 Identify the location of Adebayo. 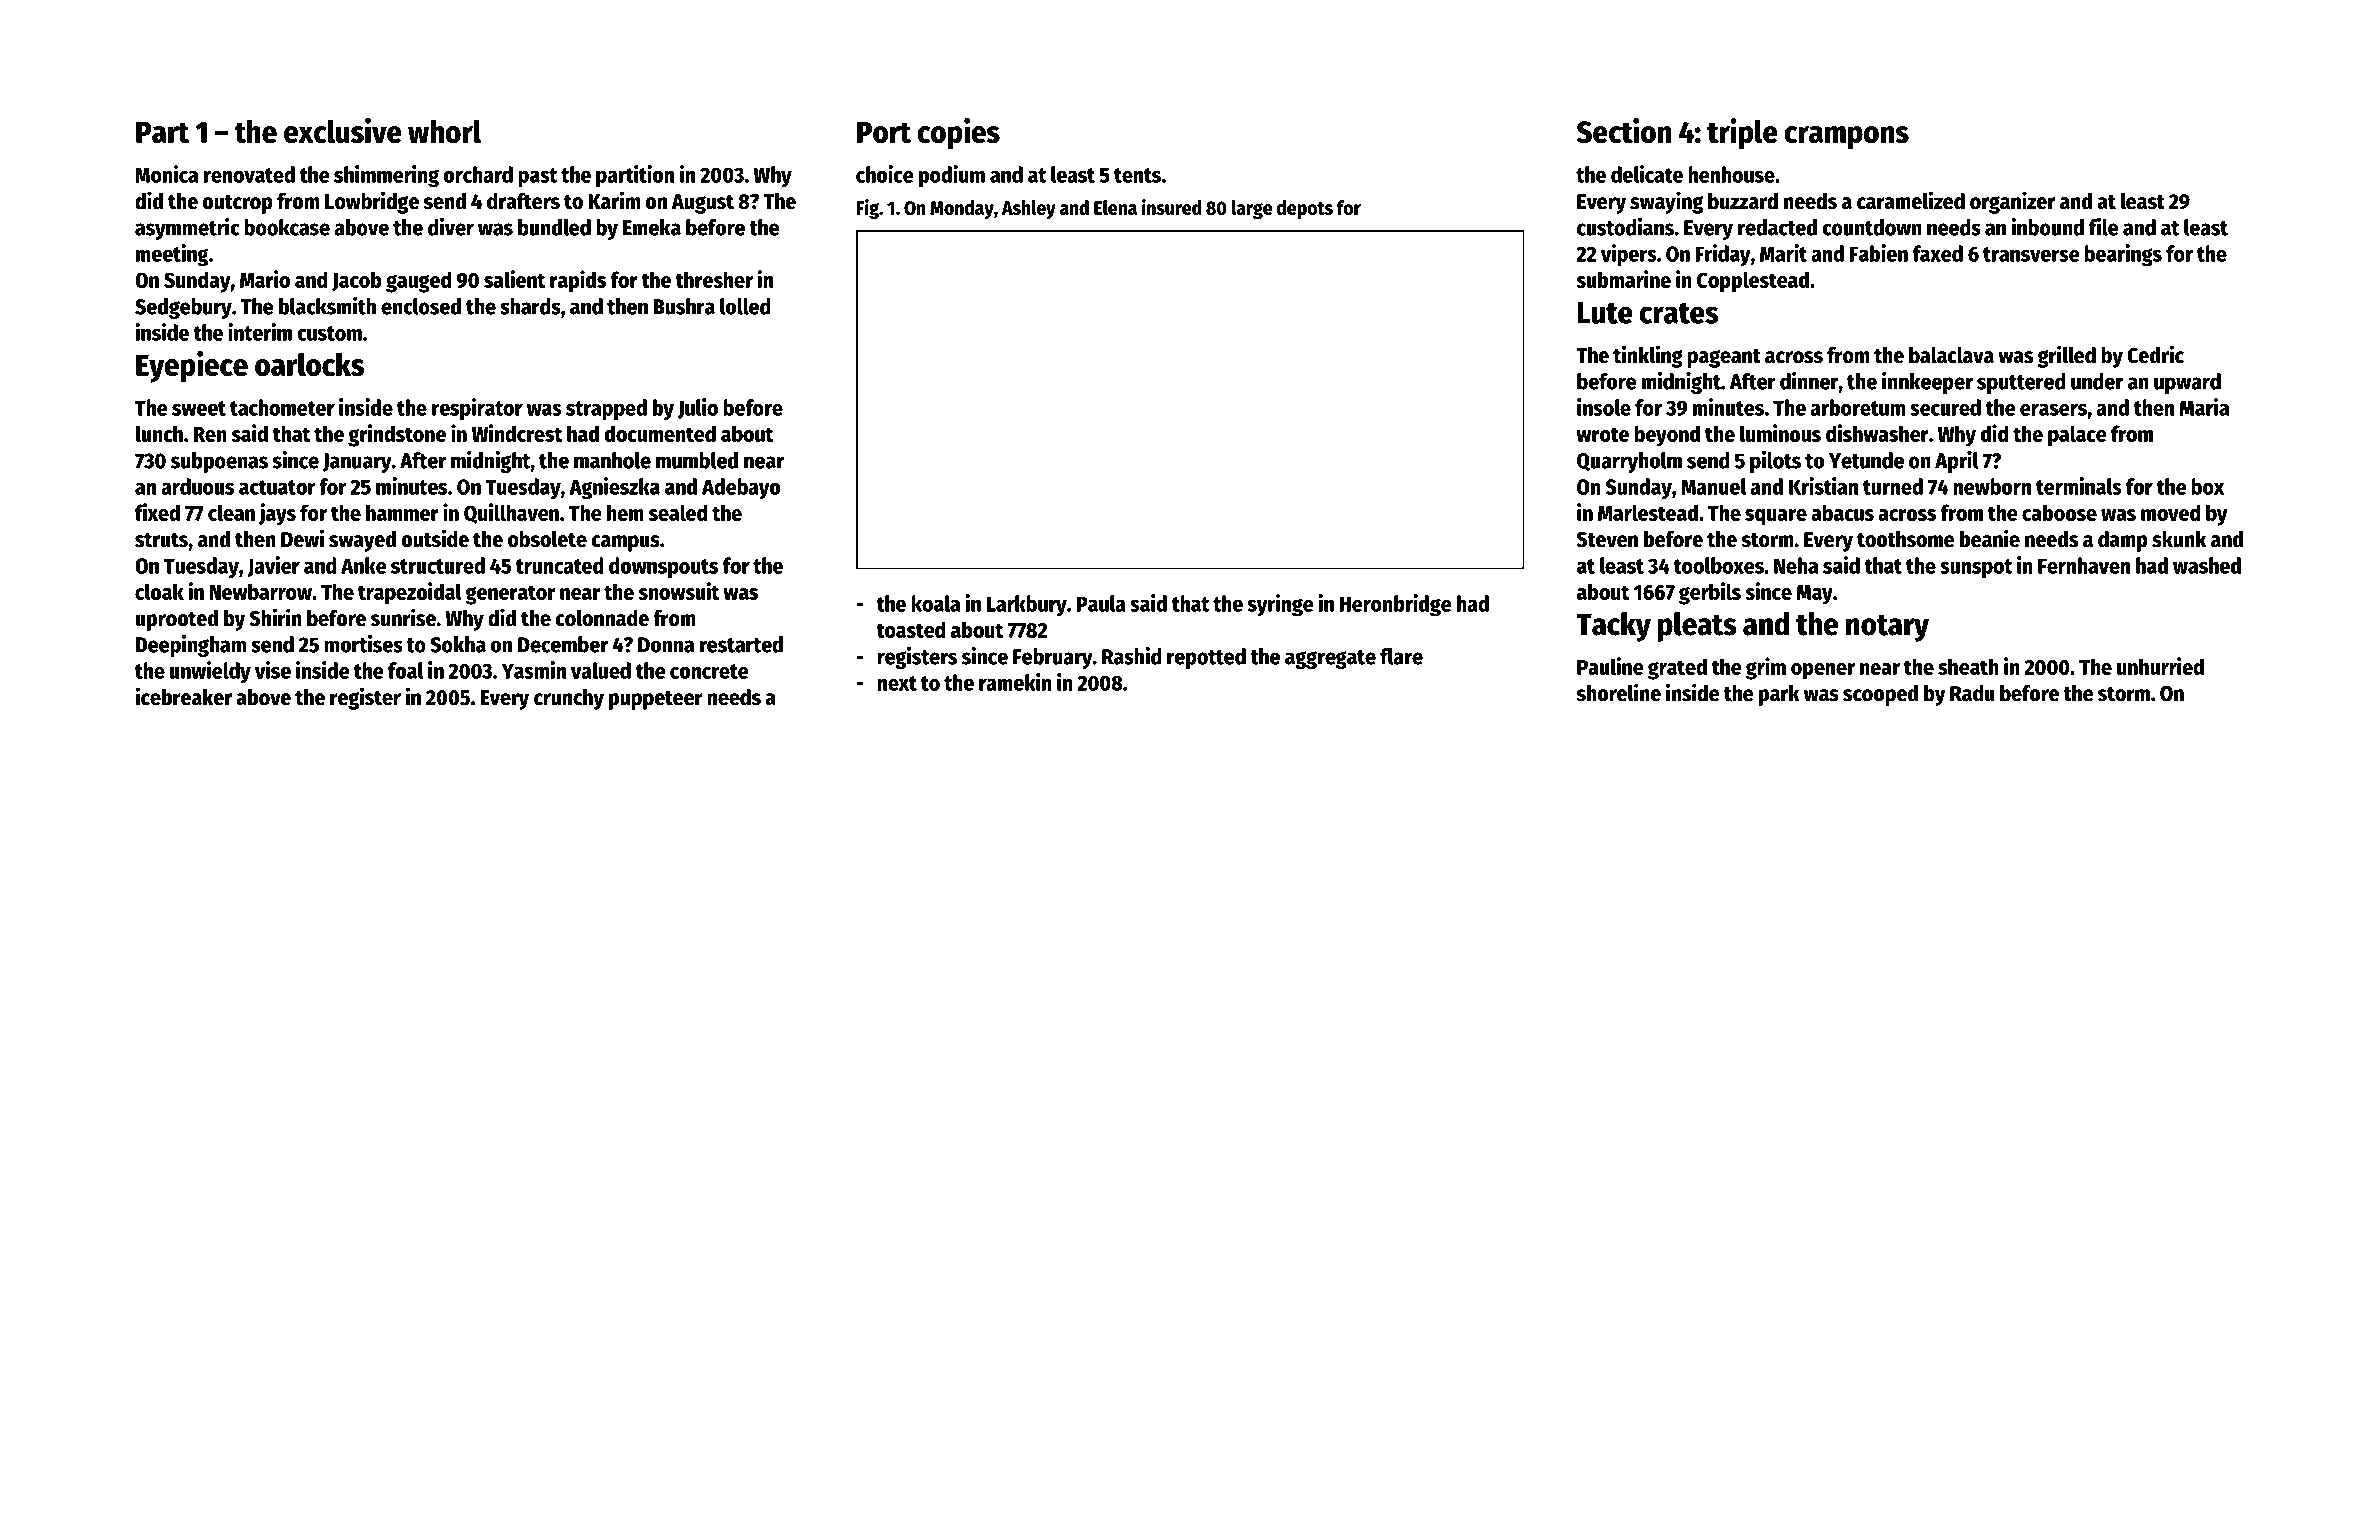
(741, 488).
